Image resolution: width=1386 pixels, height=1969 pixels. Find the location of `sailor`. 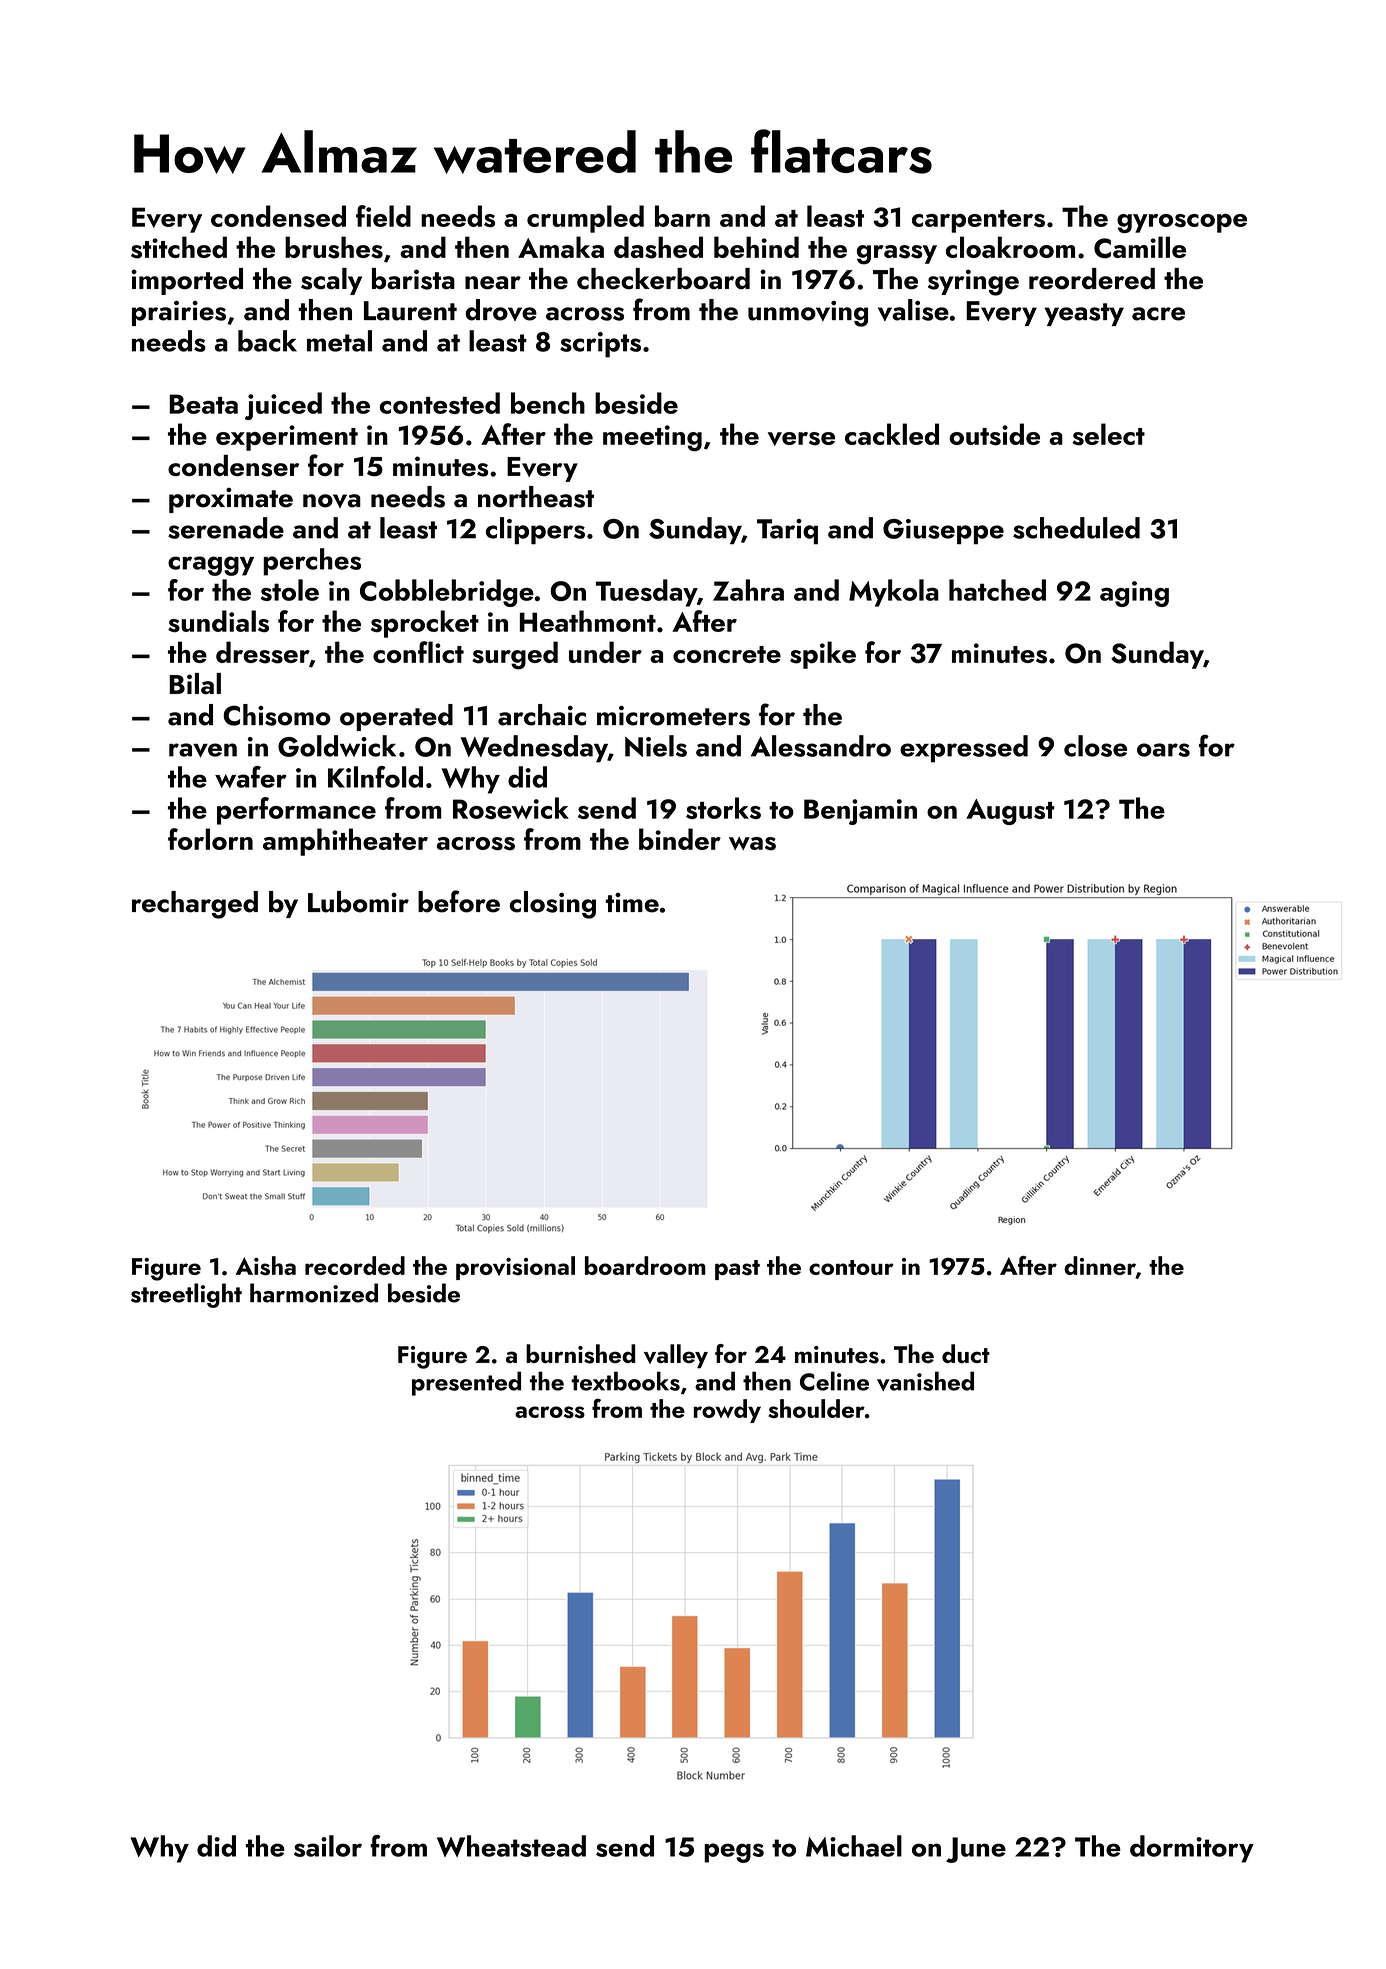

sailor is located at coordinates (328, 1846).
